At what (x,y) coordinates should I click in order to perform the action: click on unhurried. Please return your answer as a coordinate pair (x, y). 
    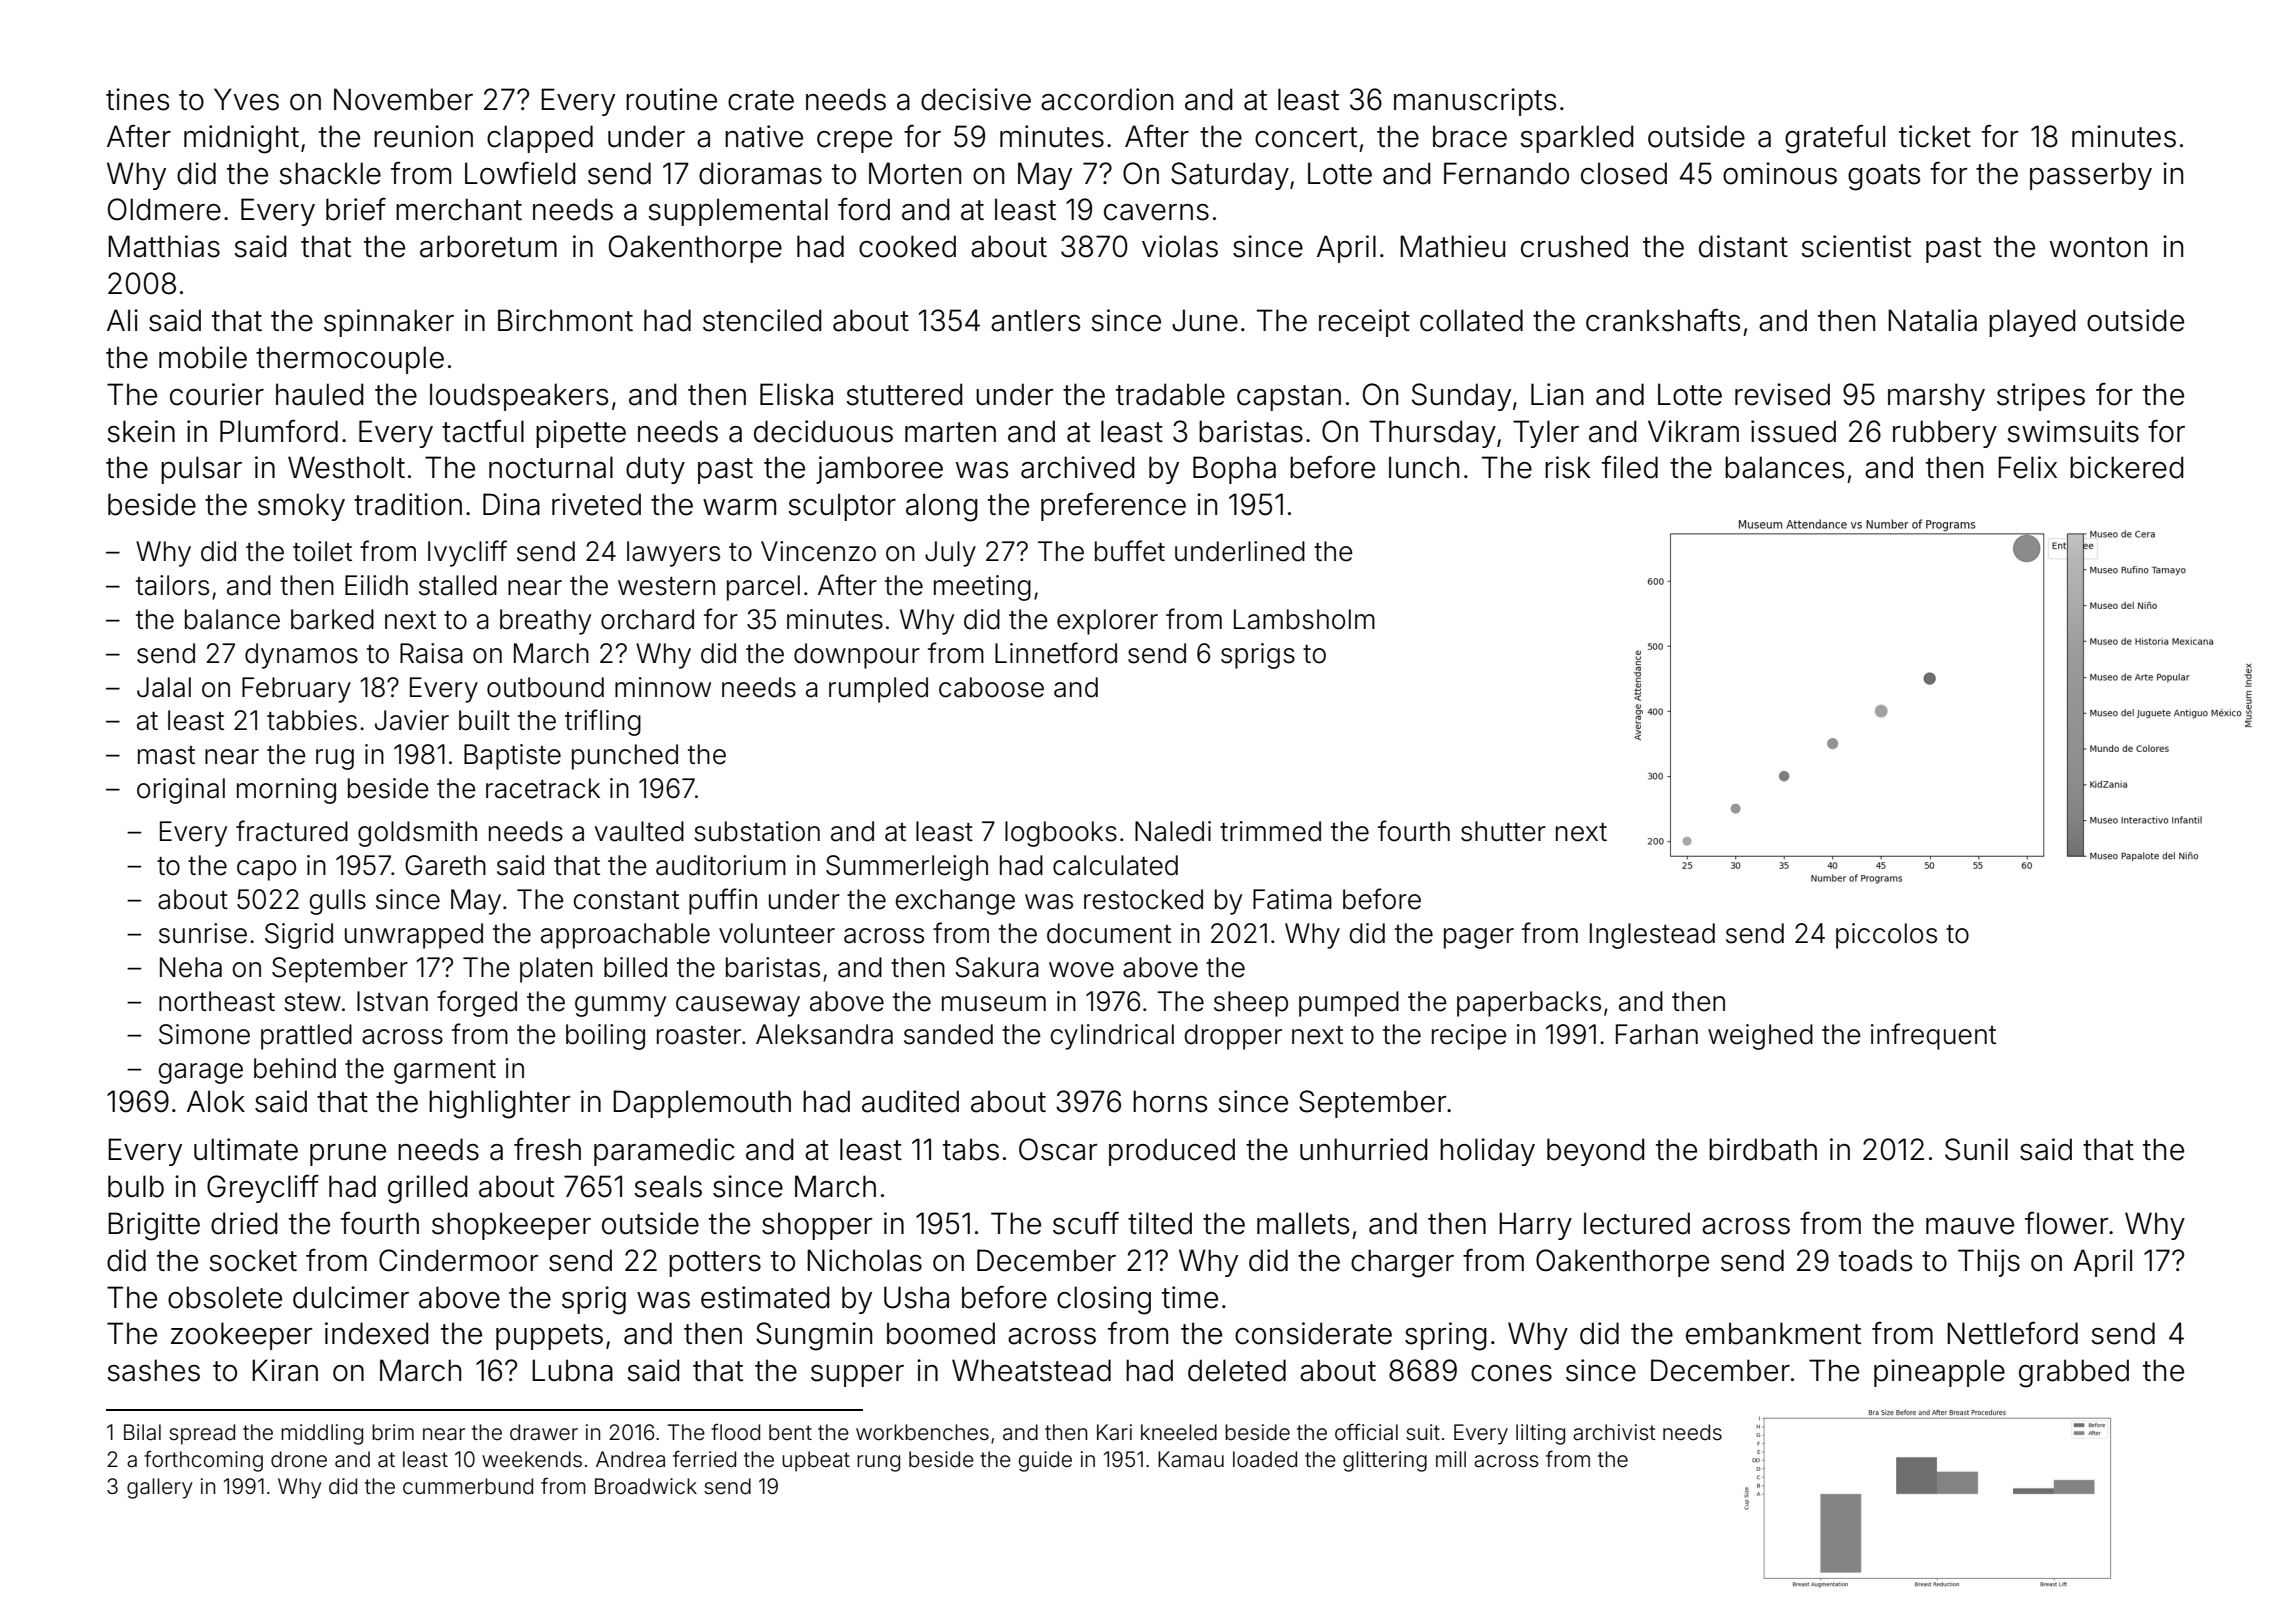
    Looking at the image, I should click on (1363, 1149).
